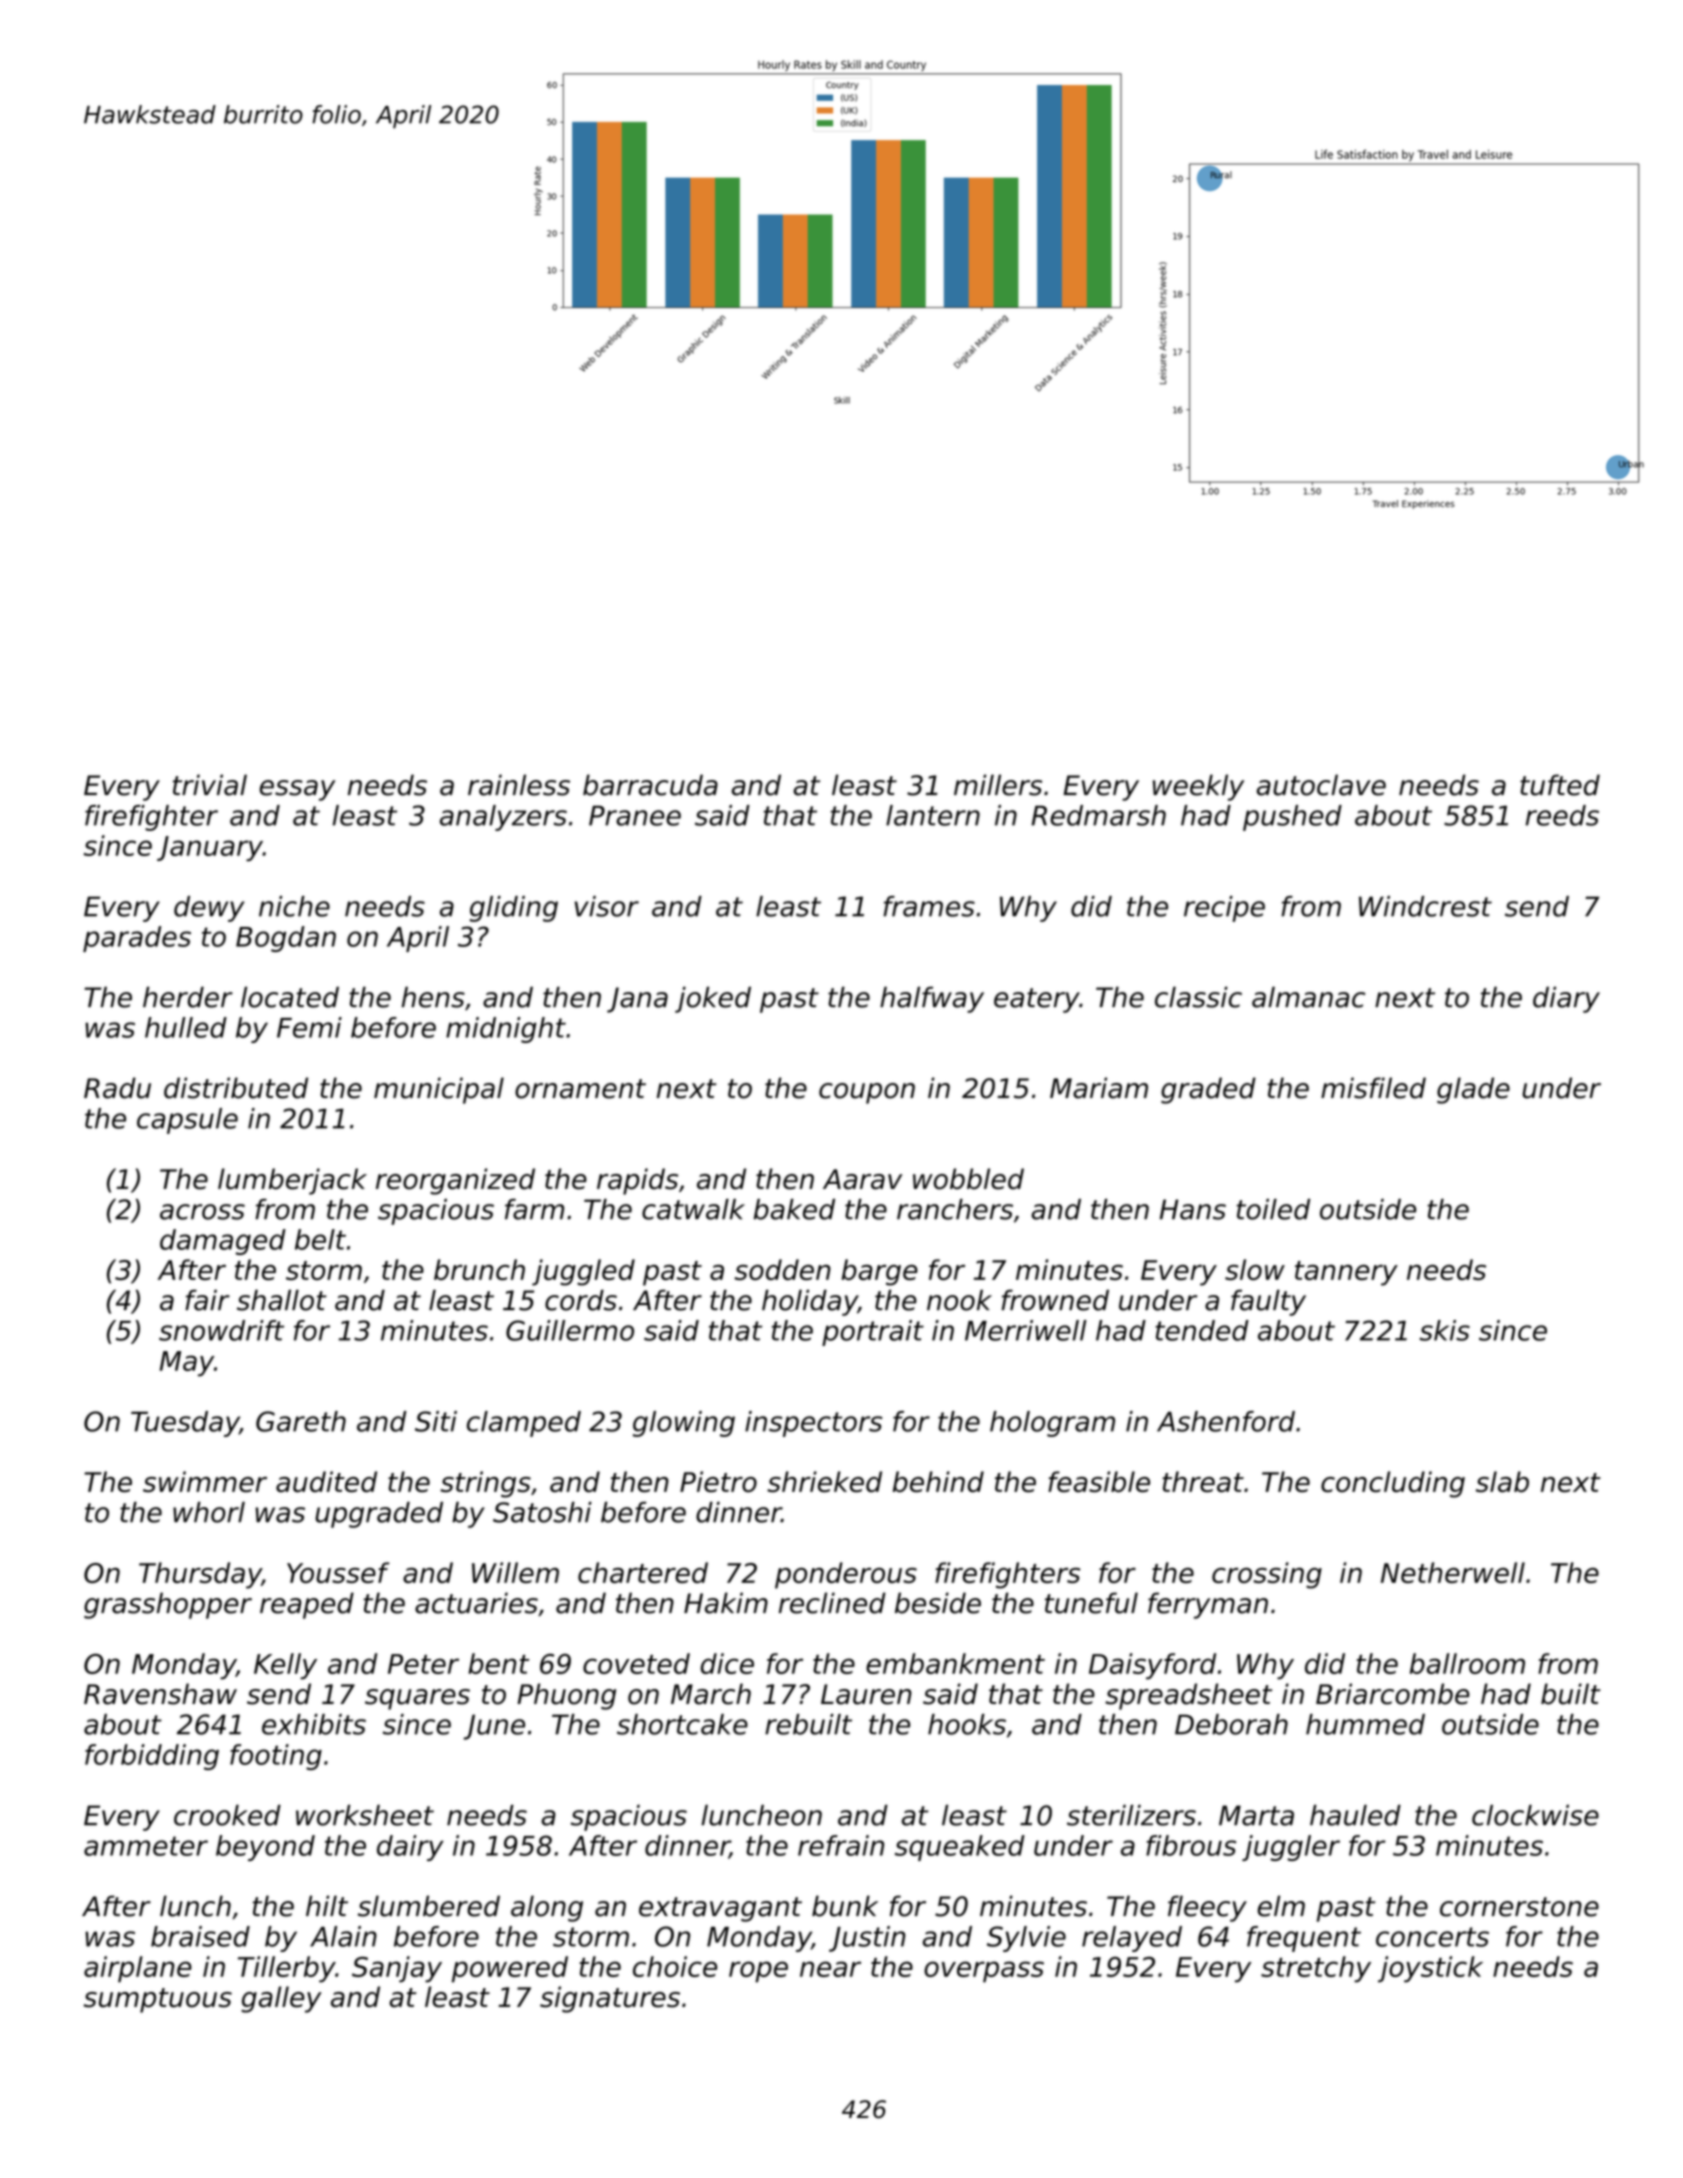 The width and height of the screenshot is (1683, 2178). I want to click on refrain, so click(841, 1845).
